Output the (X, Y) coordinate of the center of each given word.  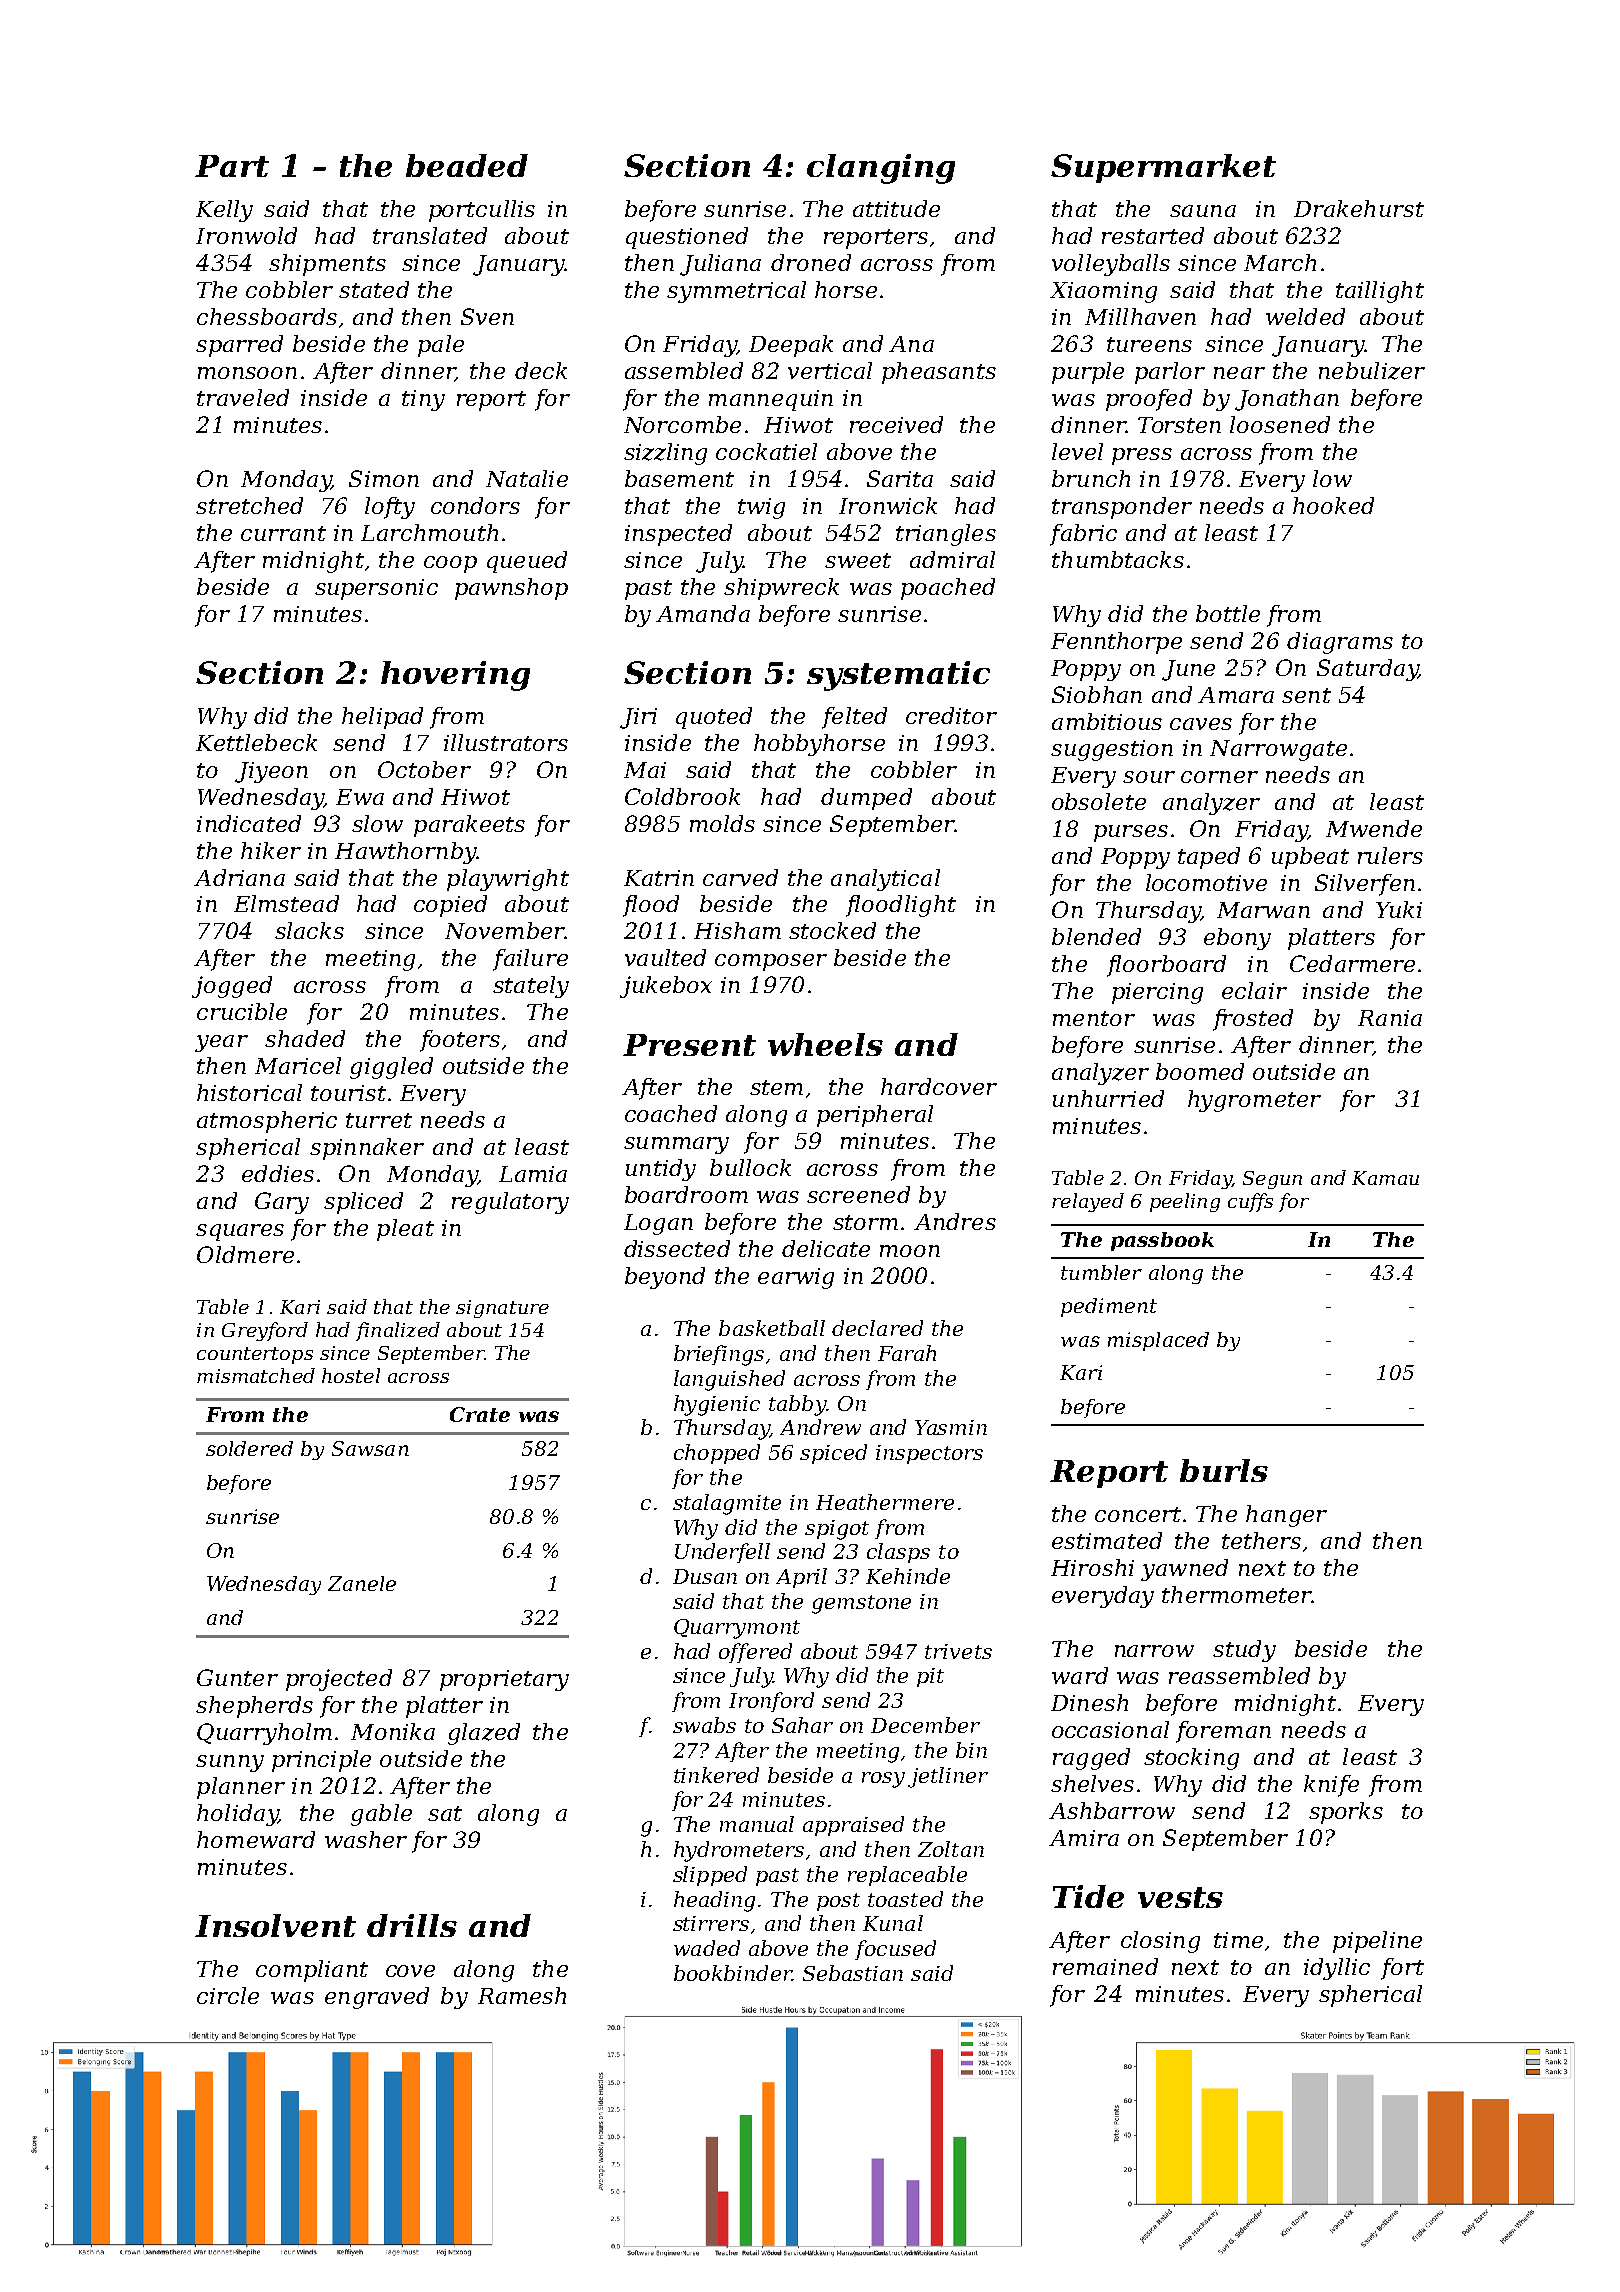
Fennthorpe (1116, 643)
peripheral (875, 1116)
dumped (866, 799)
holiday (237, 1815)
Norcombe (682, 424)
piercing (1157, 993)
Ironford (771, 1702)
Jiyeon (271, 772)
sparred (239, 346)
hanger (1286, 1516)
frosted (1253, 1020)
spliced (363, 1203)
